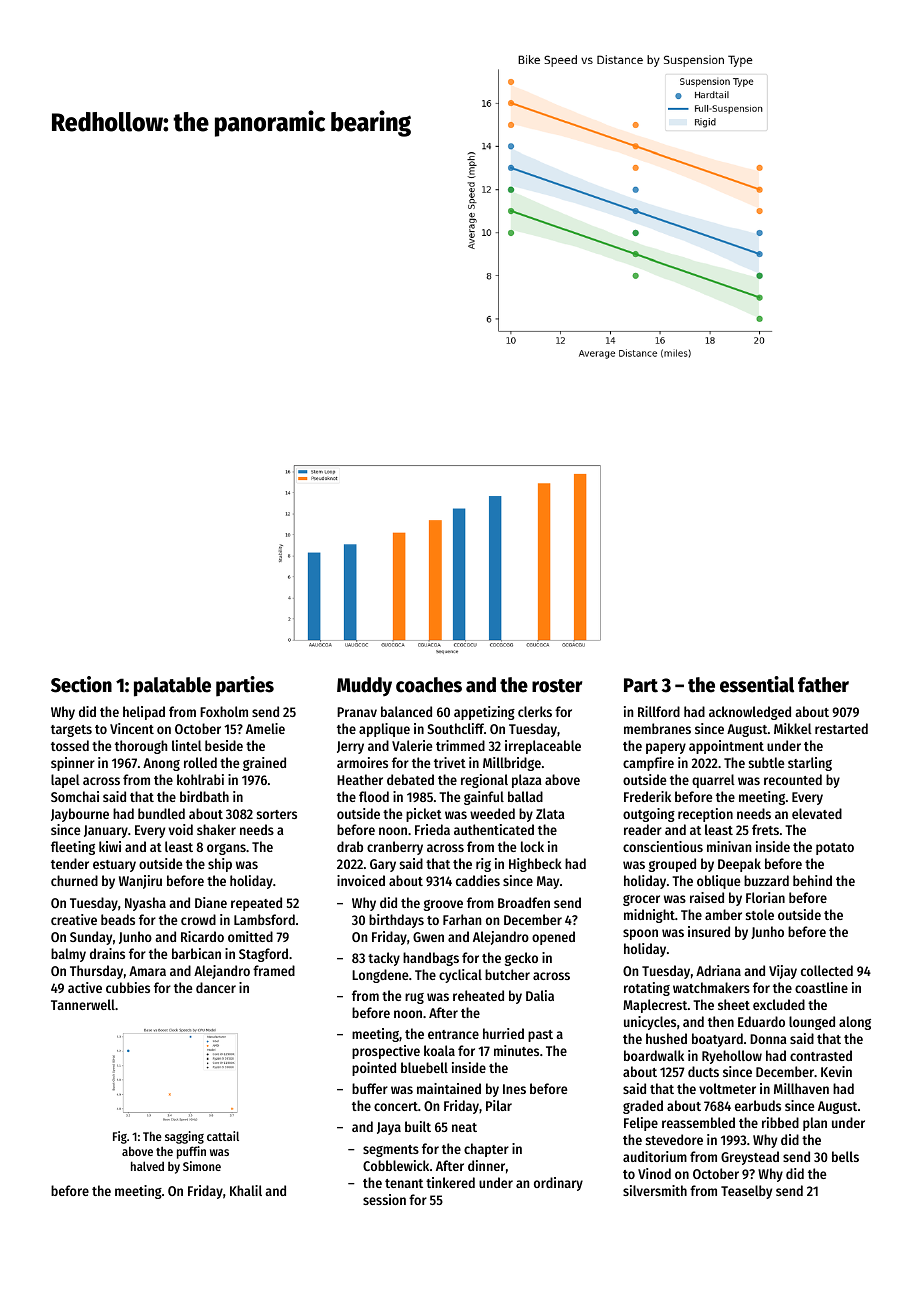 This screenshot has width=924, height=1308. I want to click on cattail, so click(223, 1136).
